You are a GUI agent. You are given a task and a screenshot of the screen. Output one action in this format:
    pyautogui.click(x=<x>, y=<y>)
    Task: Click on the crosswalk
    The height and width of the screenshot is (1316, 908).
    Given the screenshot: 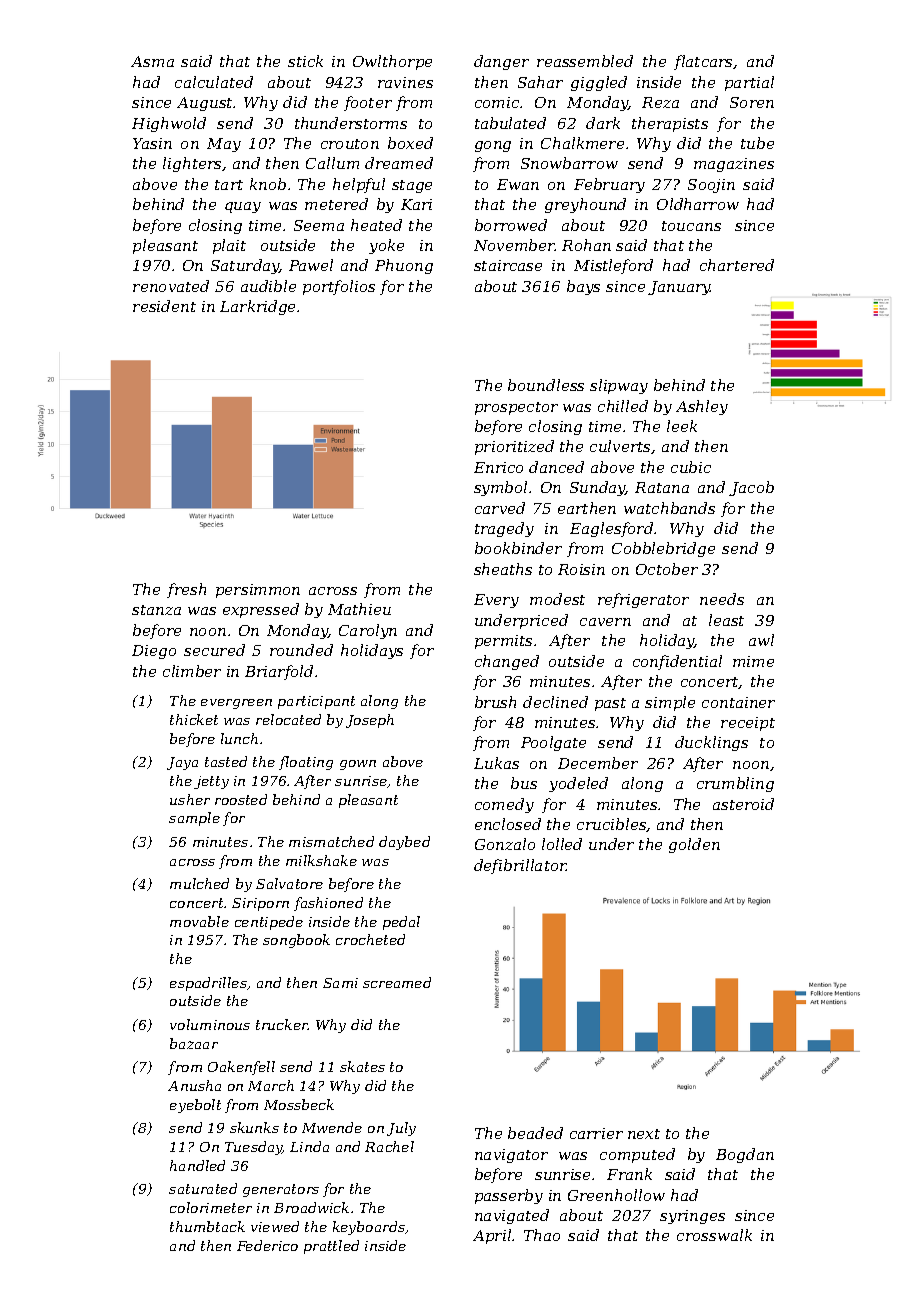 What is the action you would take?
    pyautogui.click(x=714, y=1235)
